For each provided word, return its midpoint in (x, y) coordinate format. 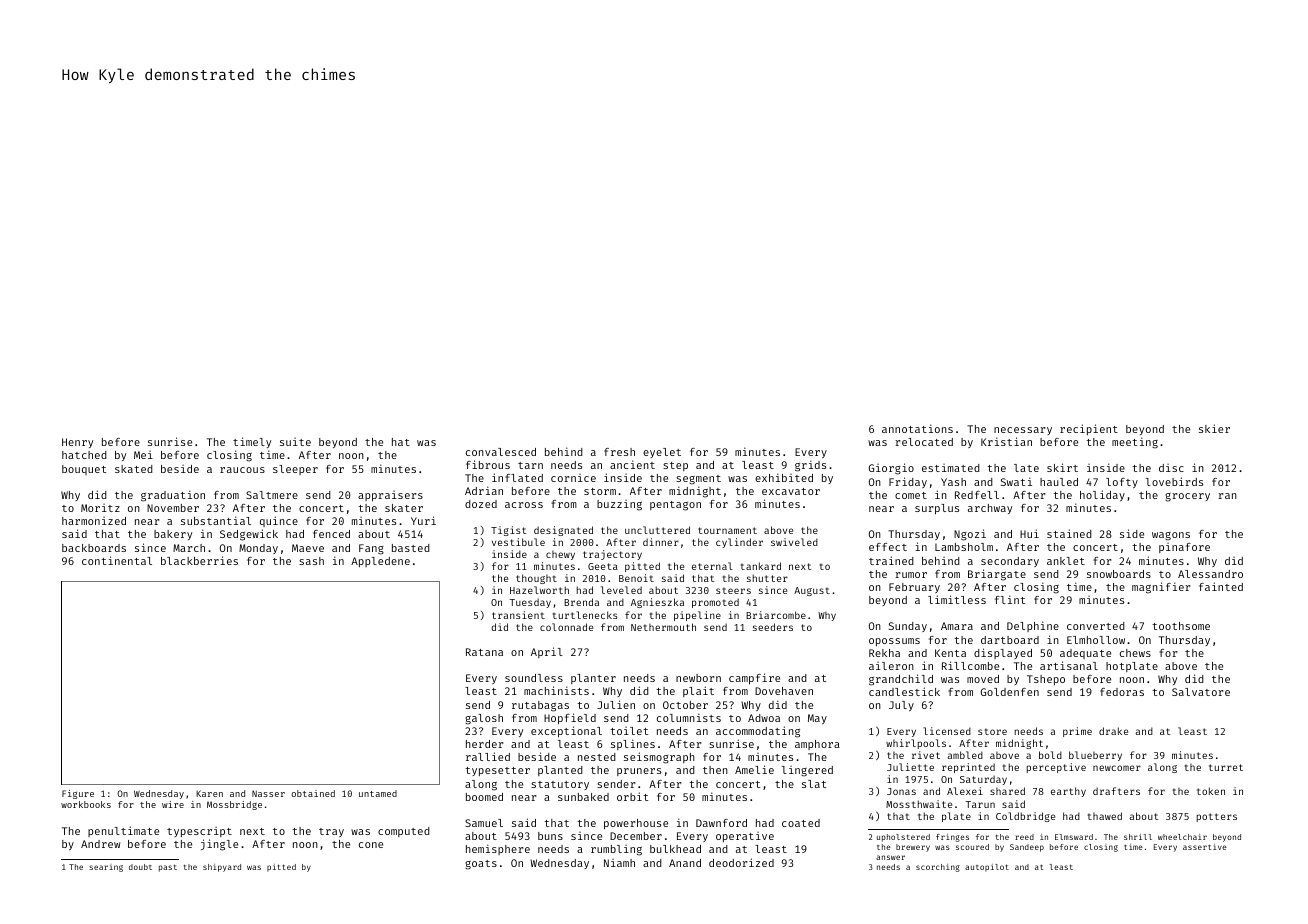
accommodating (758, 732)
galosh (484, 719)
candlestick (904, 691)
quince (279, 521)
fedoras (1122, 692)
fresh (619, 452)
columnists (689, 717)
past (168, 868)
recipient (1089, 429)
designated (563, 531)
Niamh (619, 863)
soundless (534, 678)
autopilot (987, 868)
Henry (77, 443)
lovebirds (1174, 481)
